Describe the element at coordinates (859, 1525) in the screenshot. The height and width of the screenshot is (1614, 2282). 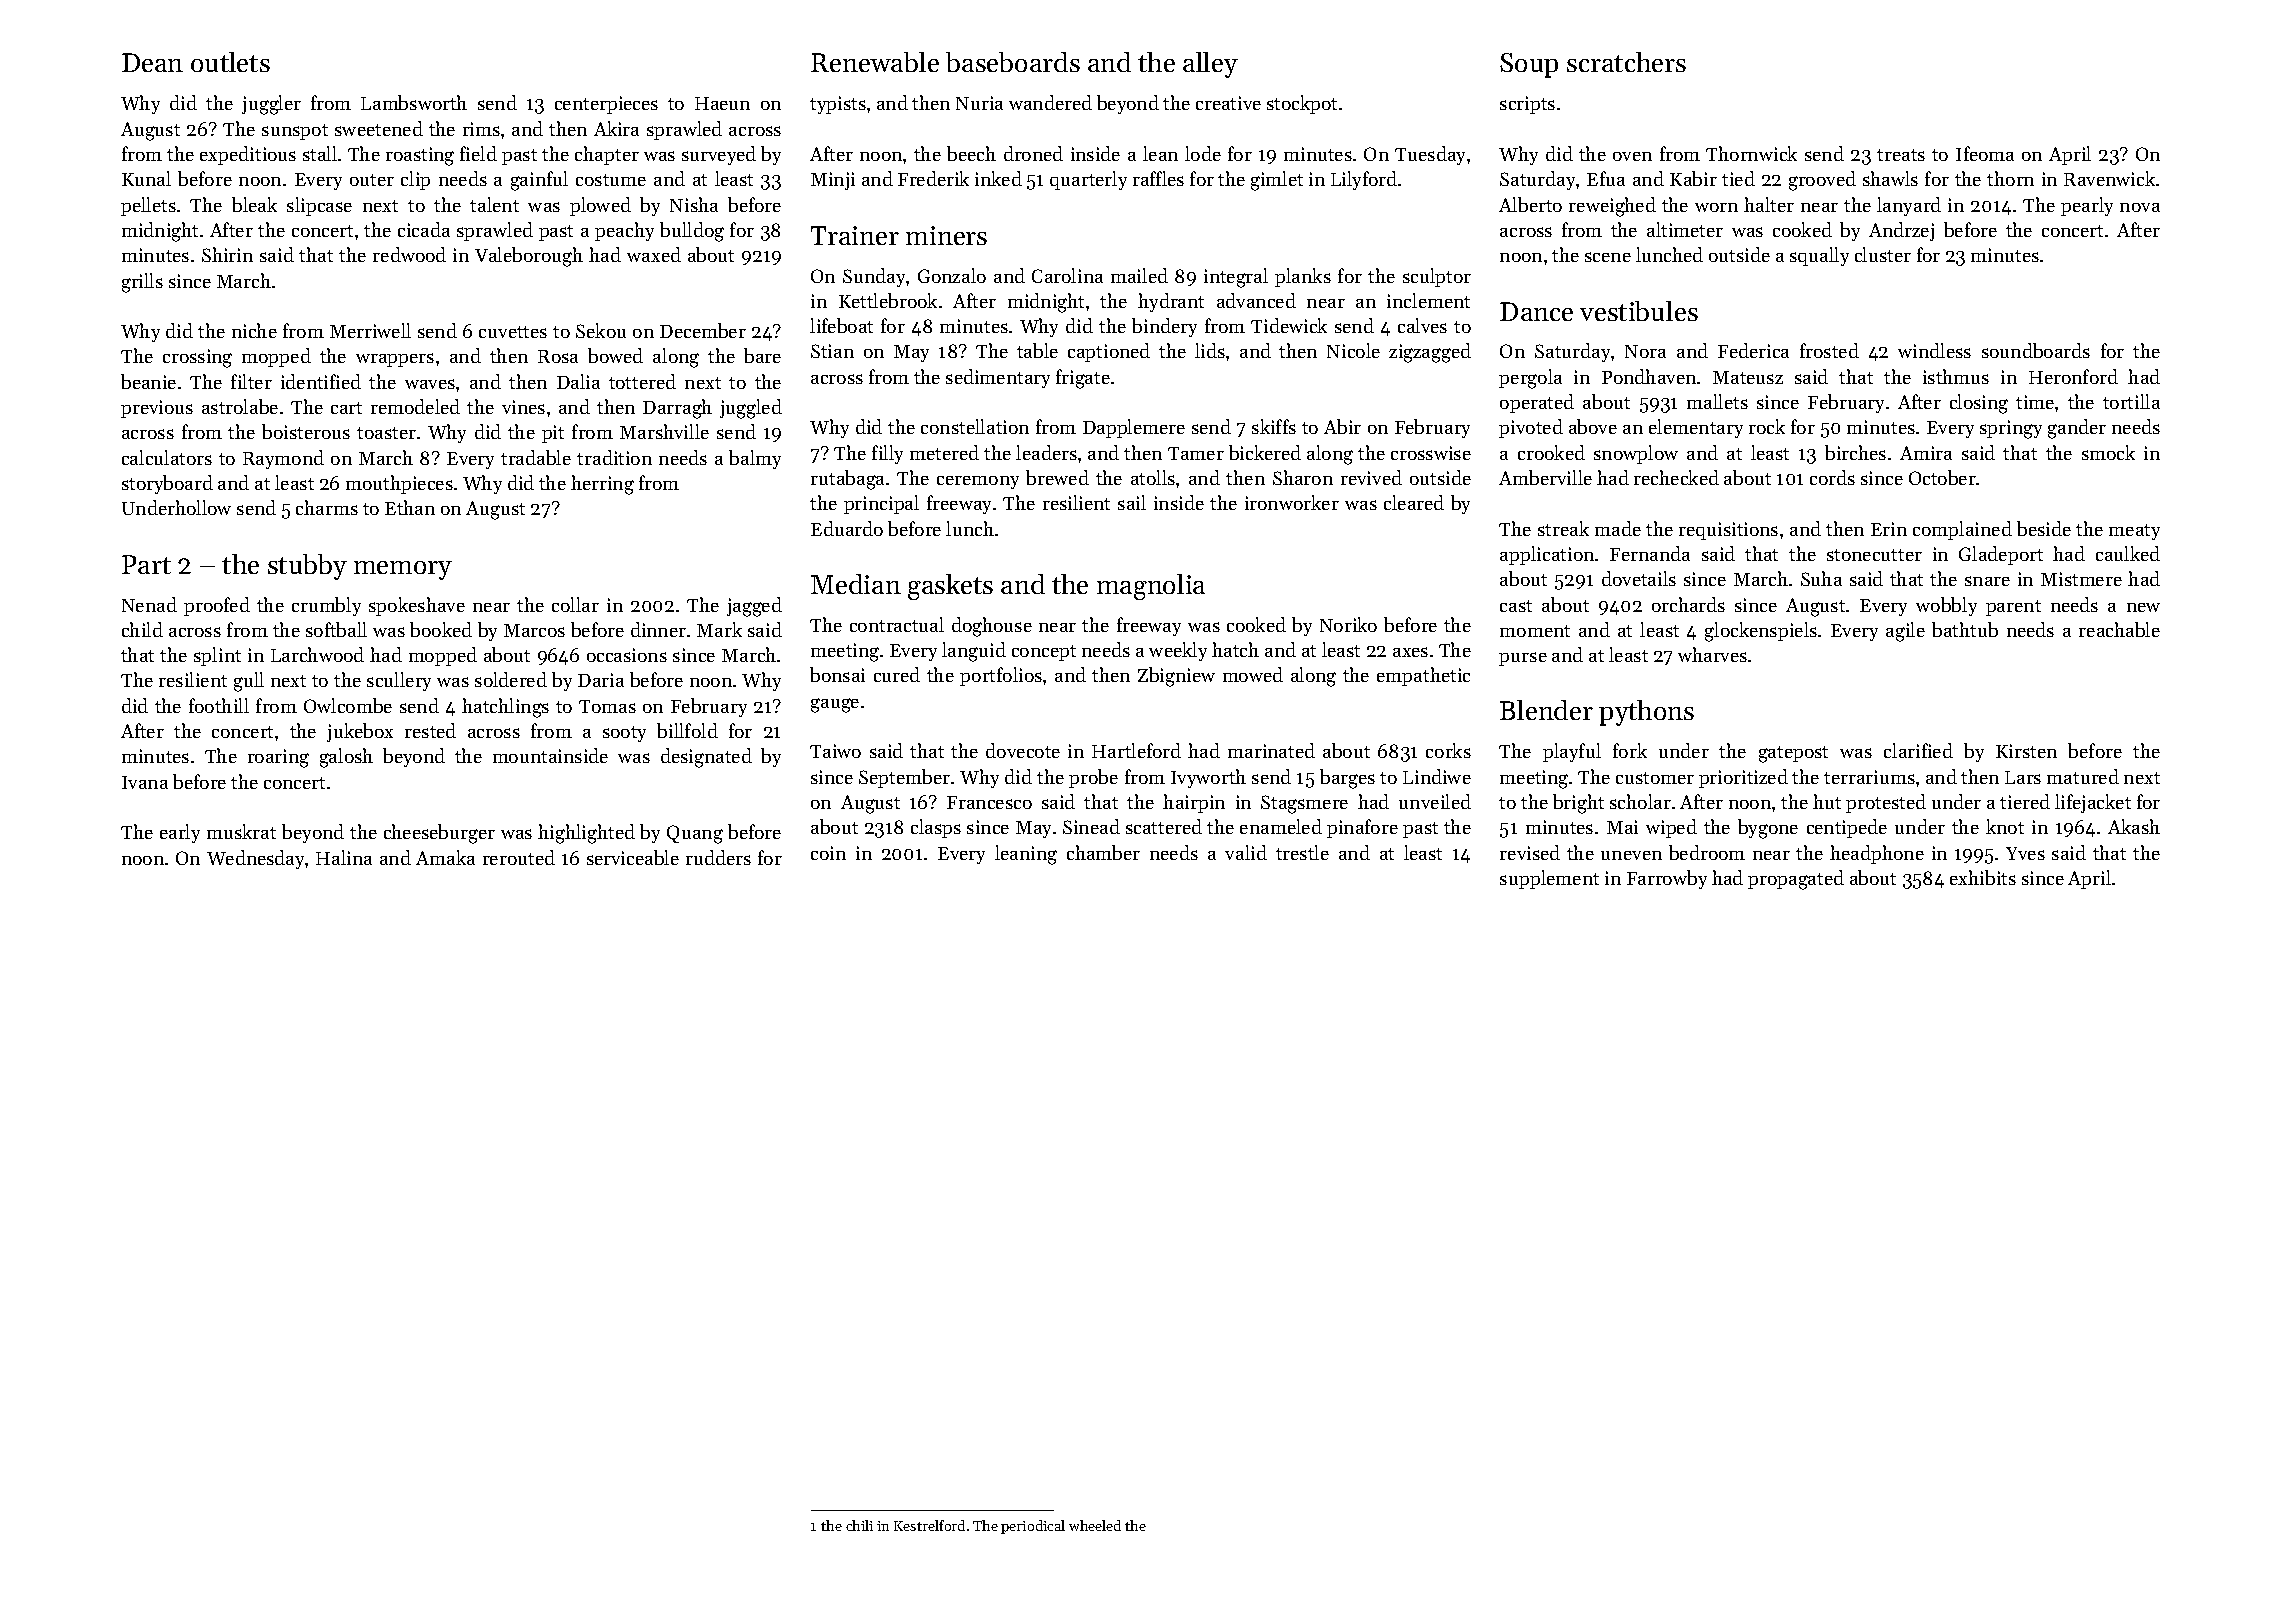
I see `chili` at that location.
